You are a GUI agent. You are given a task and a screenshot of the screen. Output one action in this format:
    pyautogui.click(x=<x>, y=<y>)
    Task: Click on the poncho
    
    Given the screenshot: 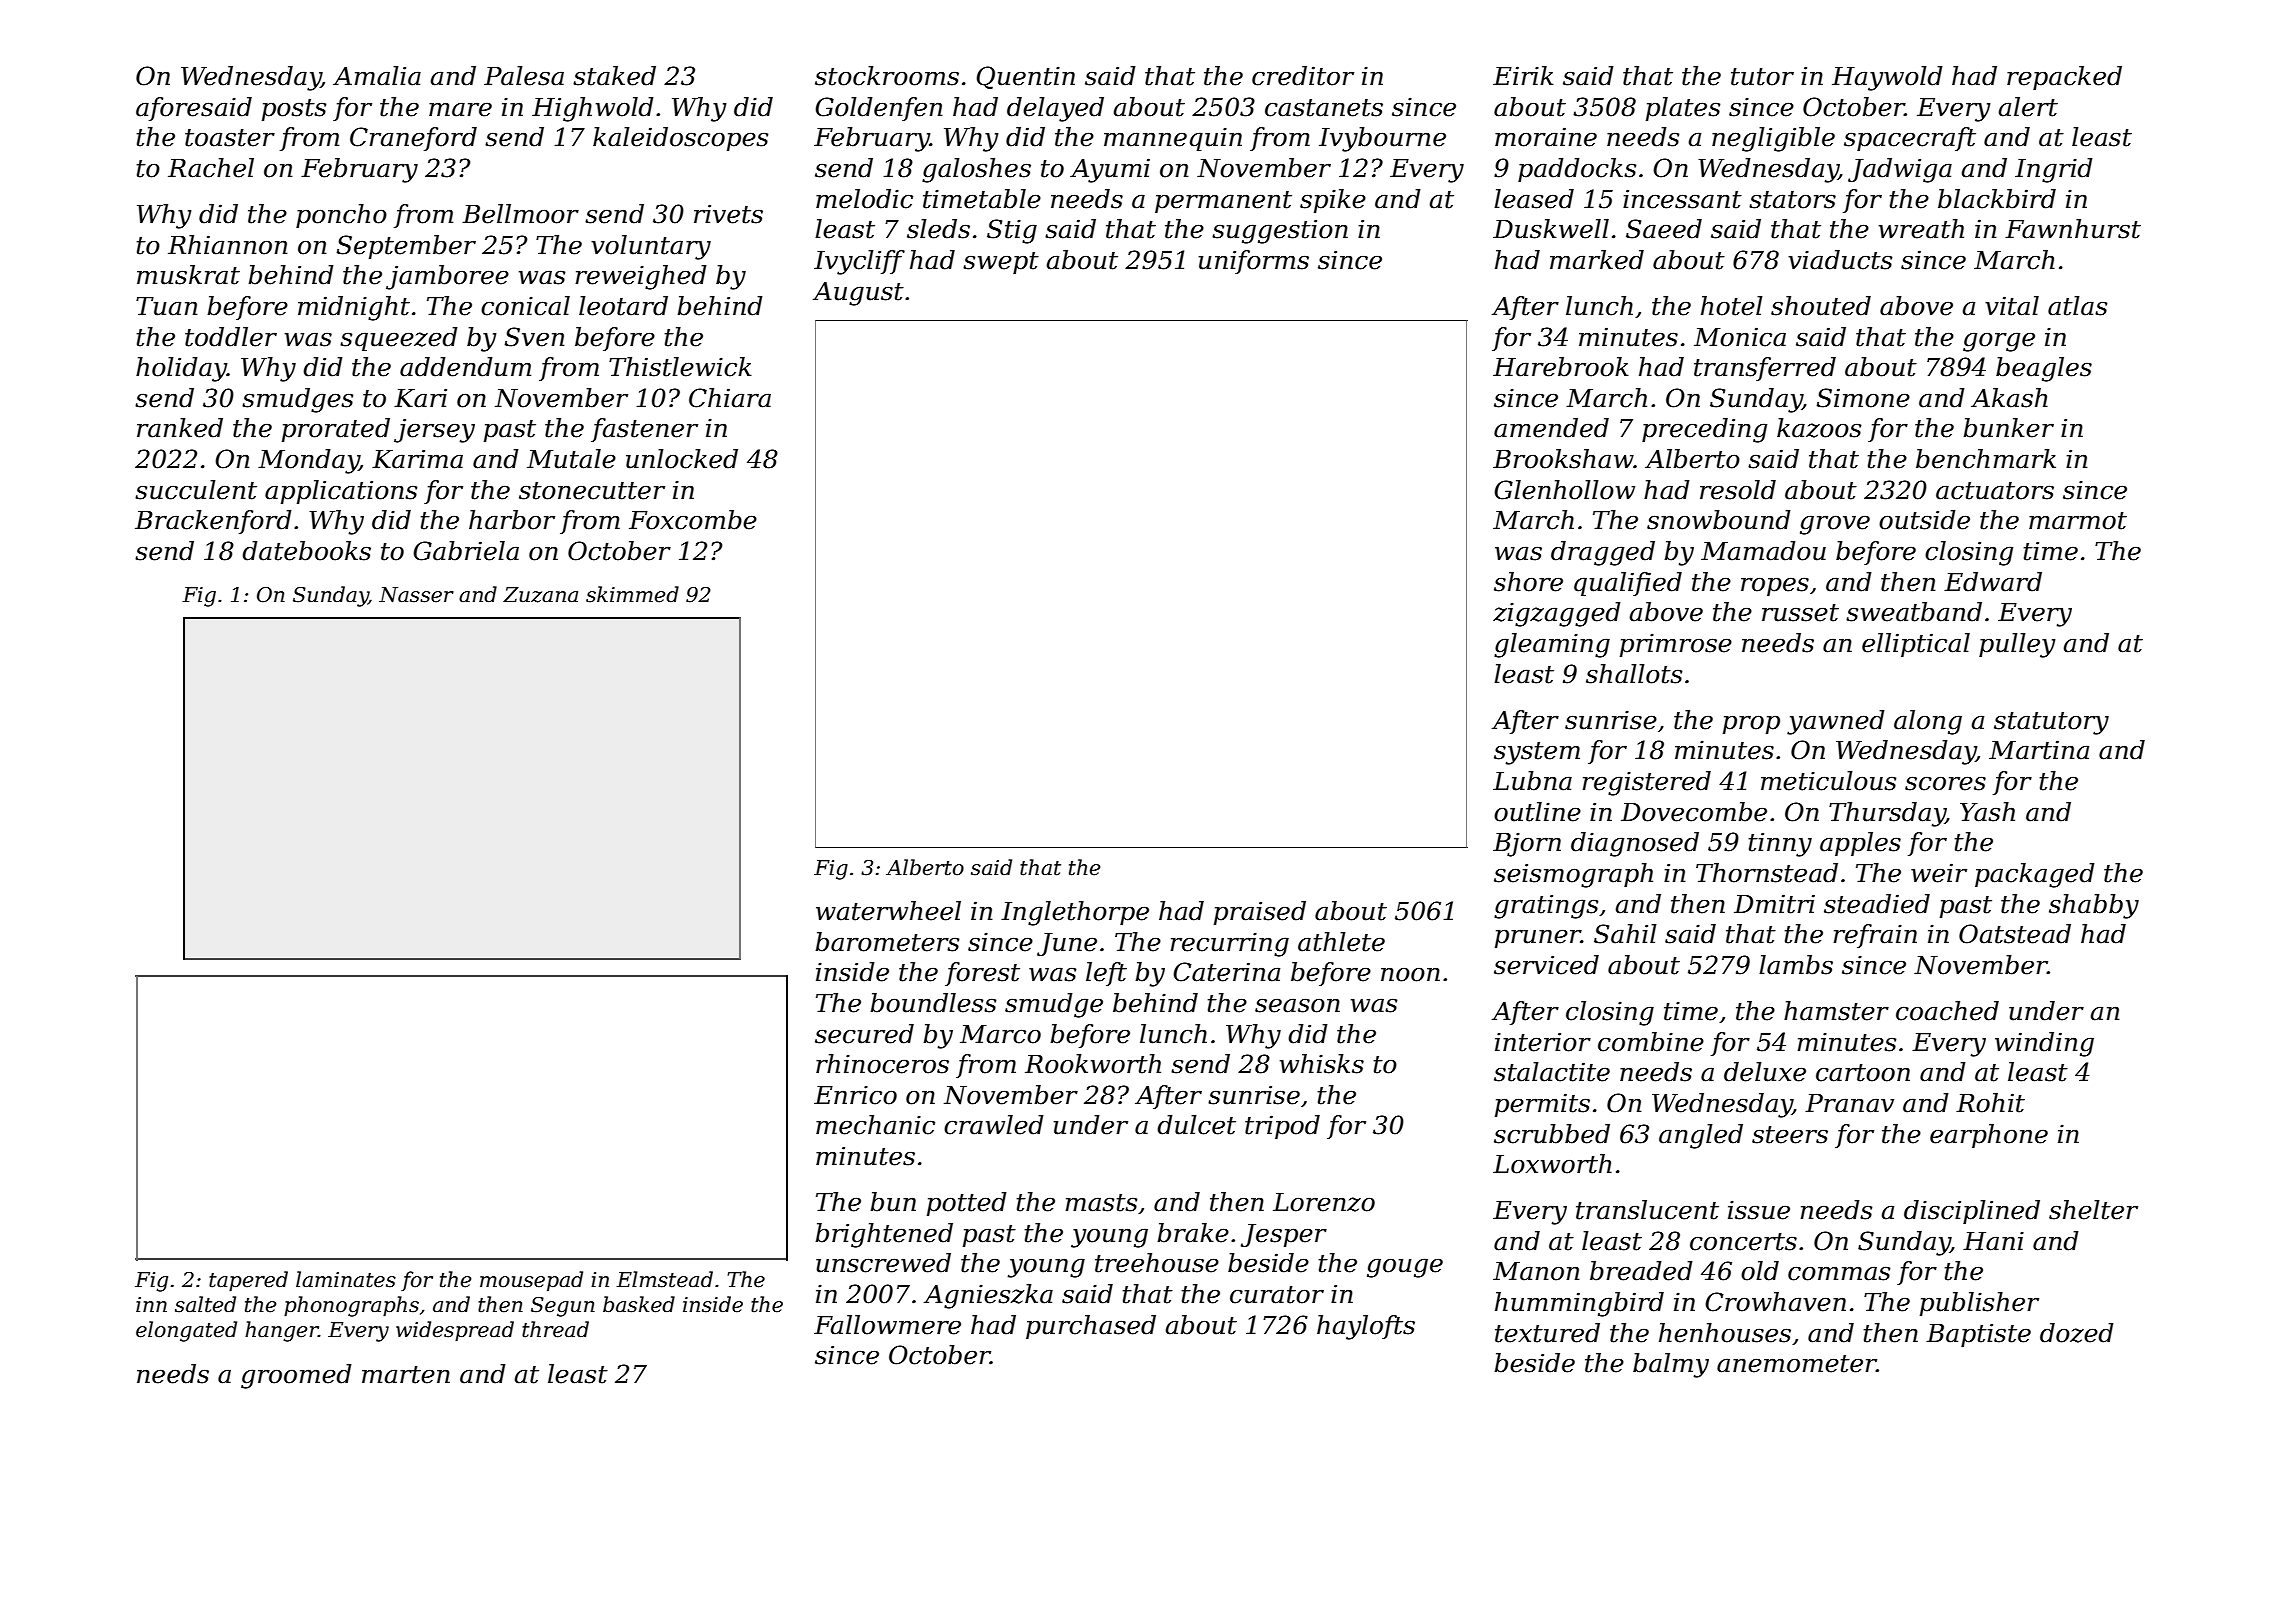 What is the action you would take?
    pyautogui.click(x=341, y=216)
